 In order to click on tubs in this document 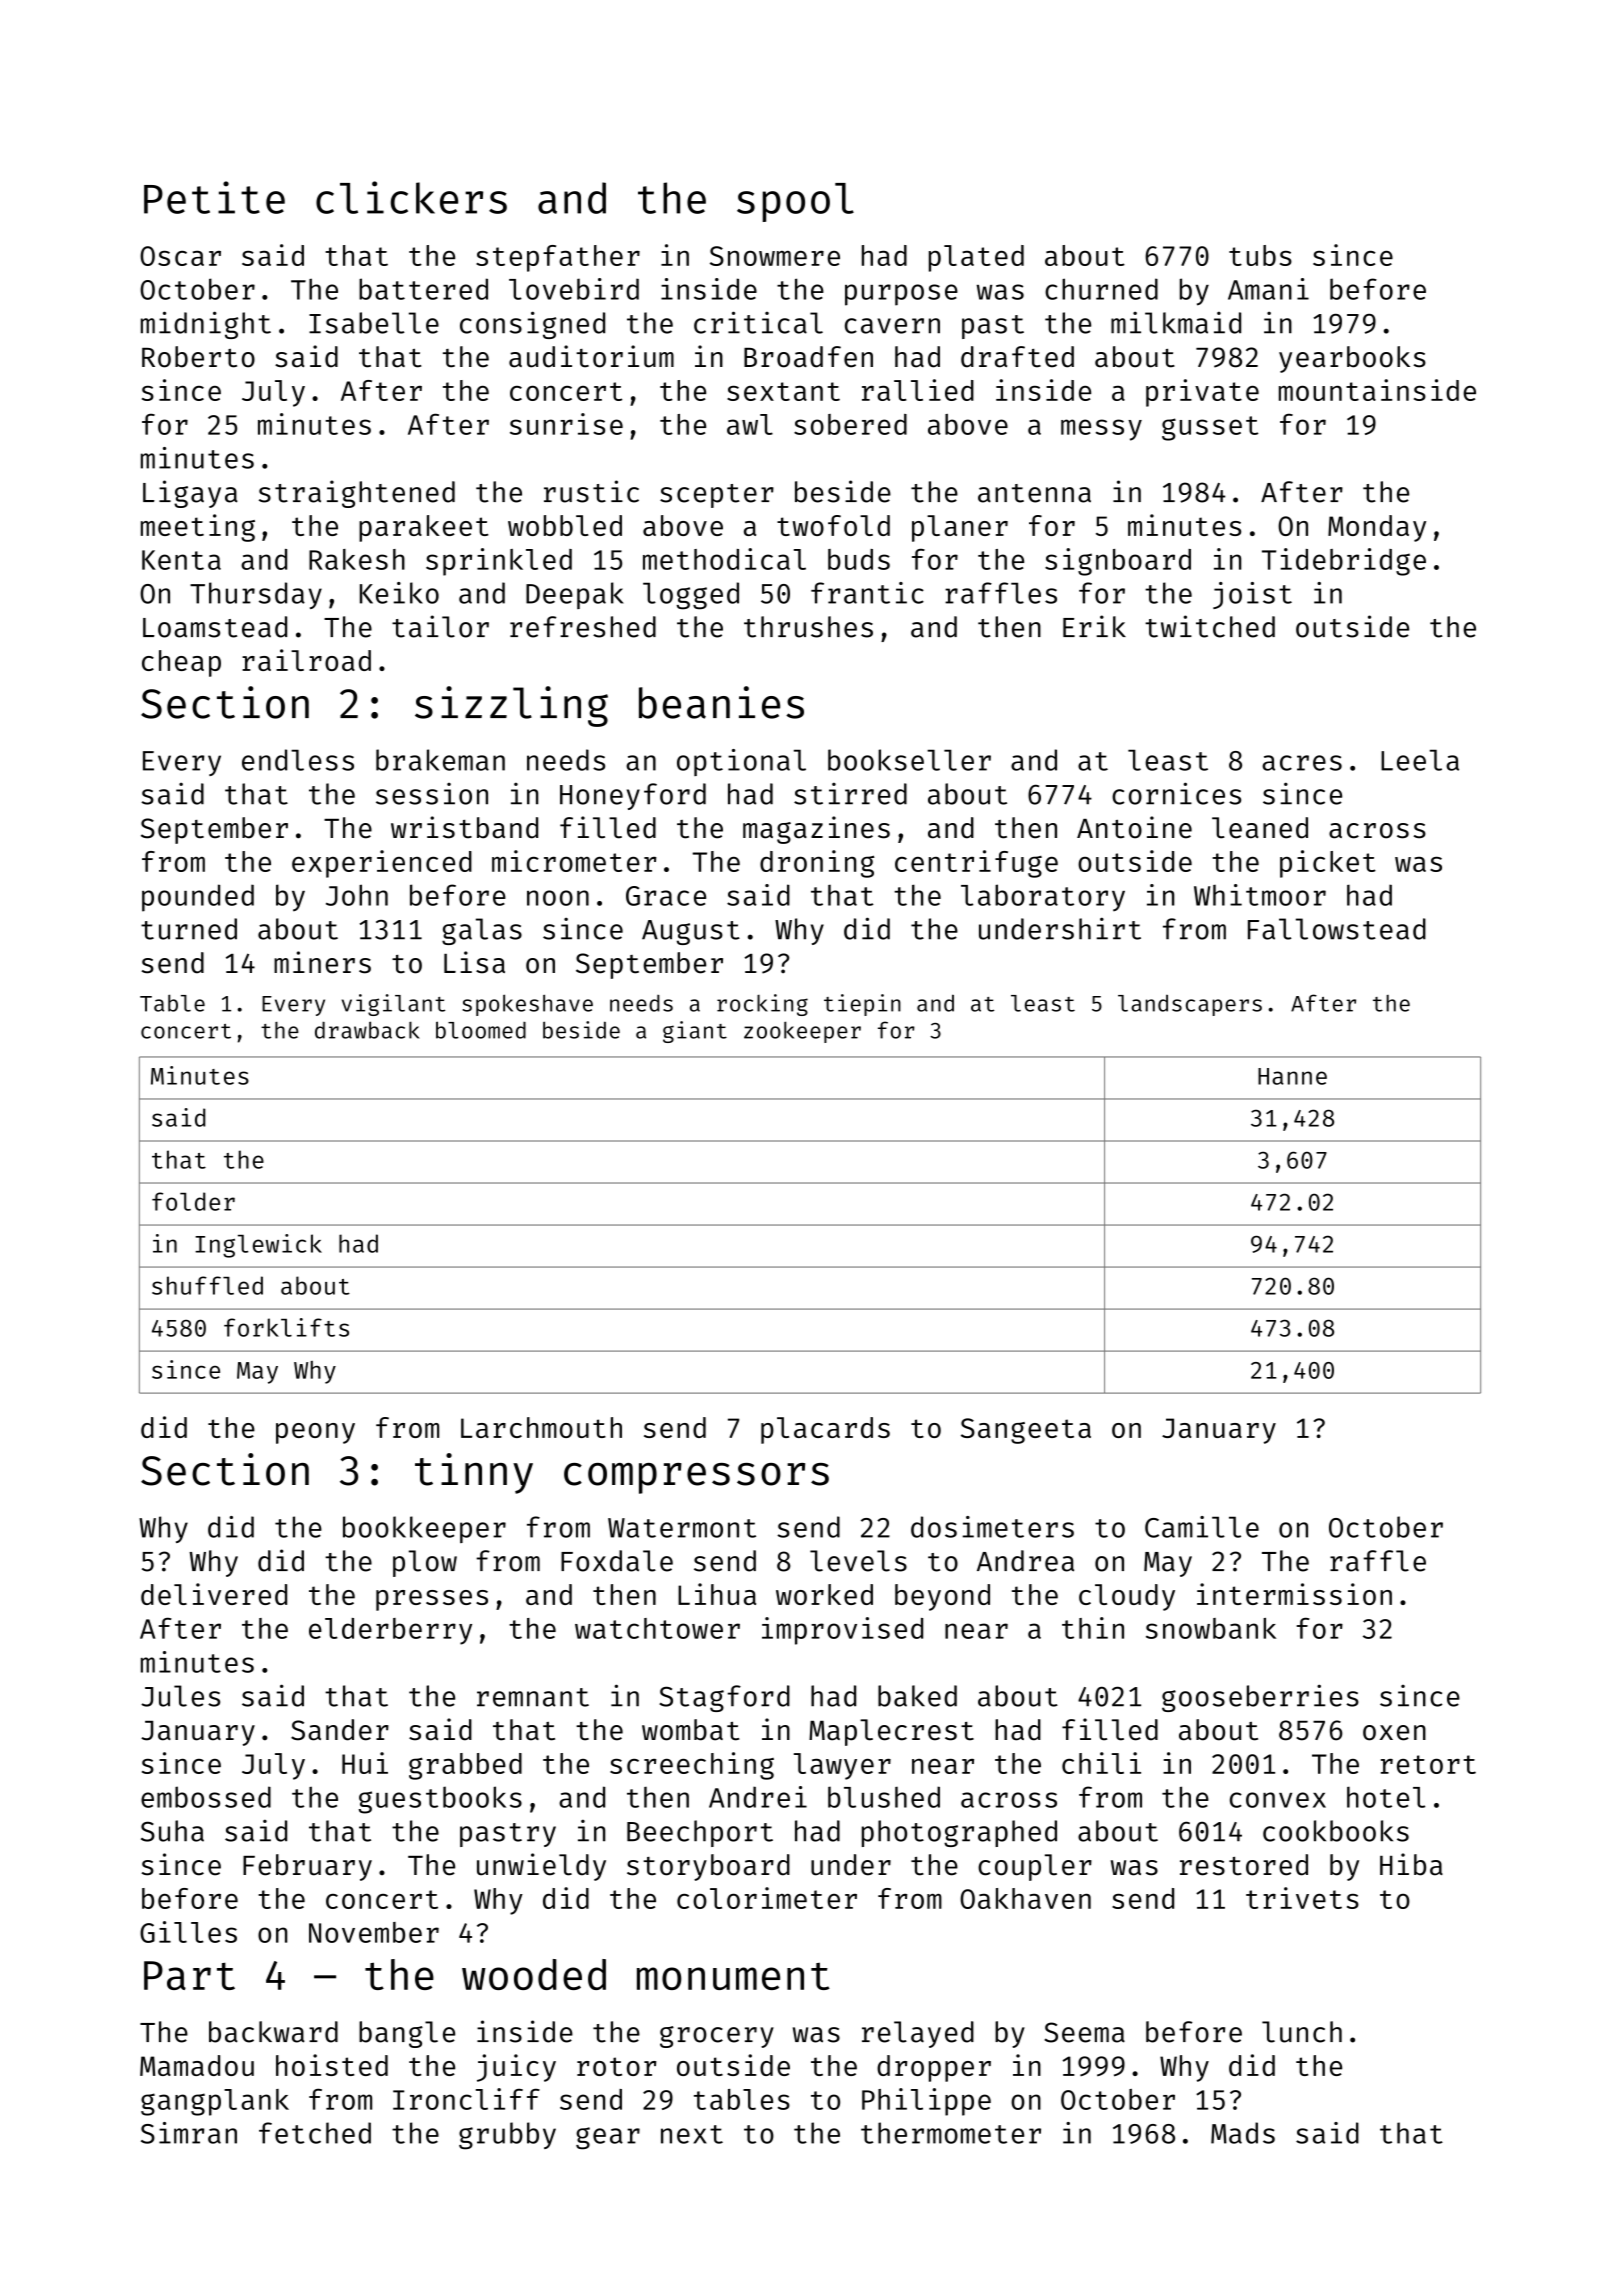, I will do `click(1260, 255)`.
